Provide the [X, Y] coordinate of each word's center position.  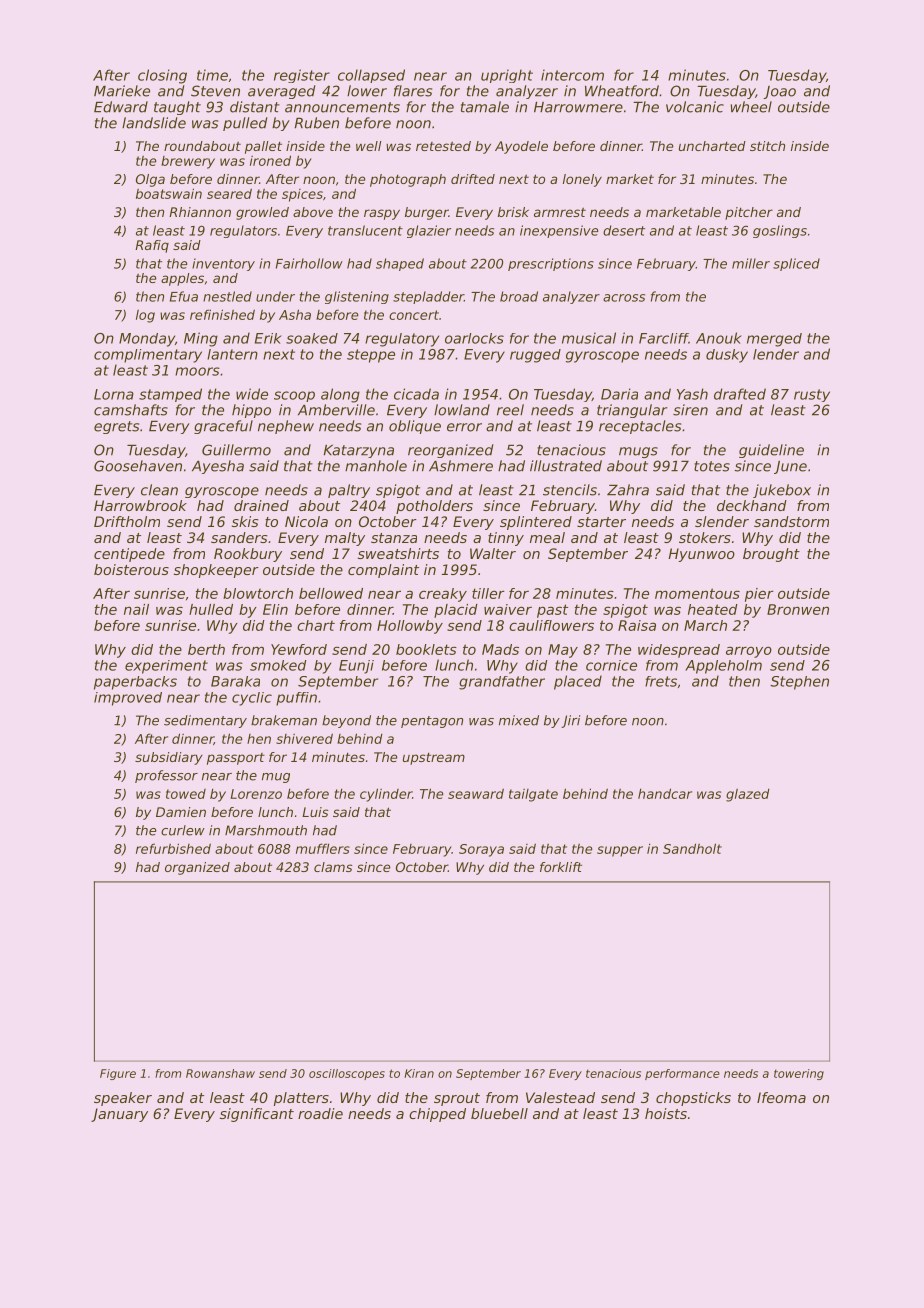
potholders [434, 507]
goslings [780, 231]
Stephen [799, 683]
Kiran [419, 1073]
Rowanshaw [220, 1073]
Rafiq [152, 246]
